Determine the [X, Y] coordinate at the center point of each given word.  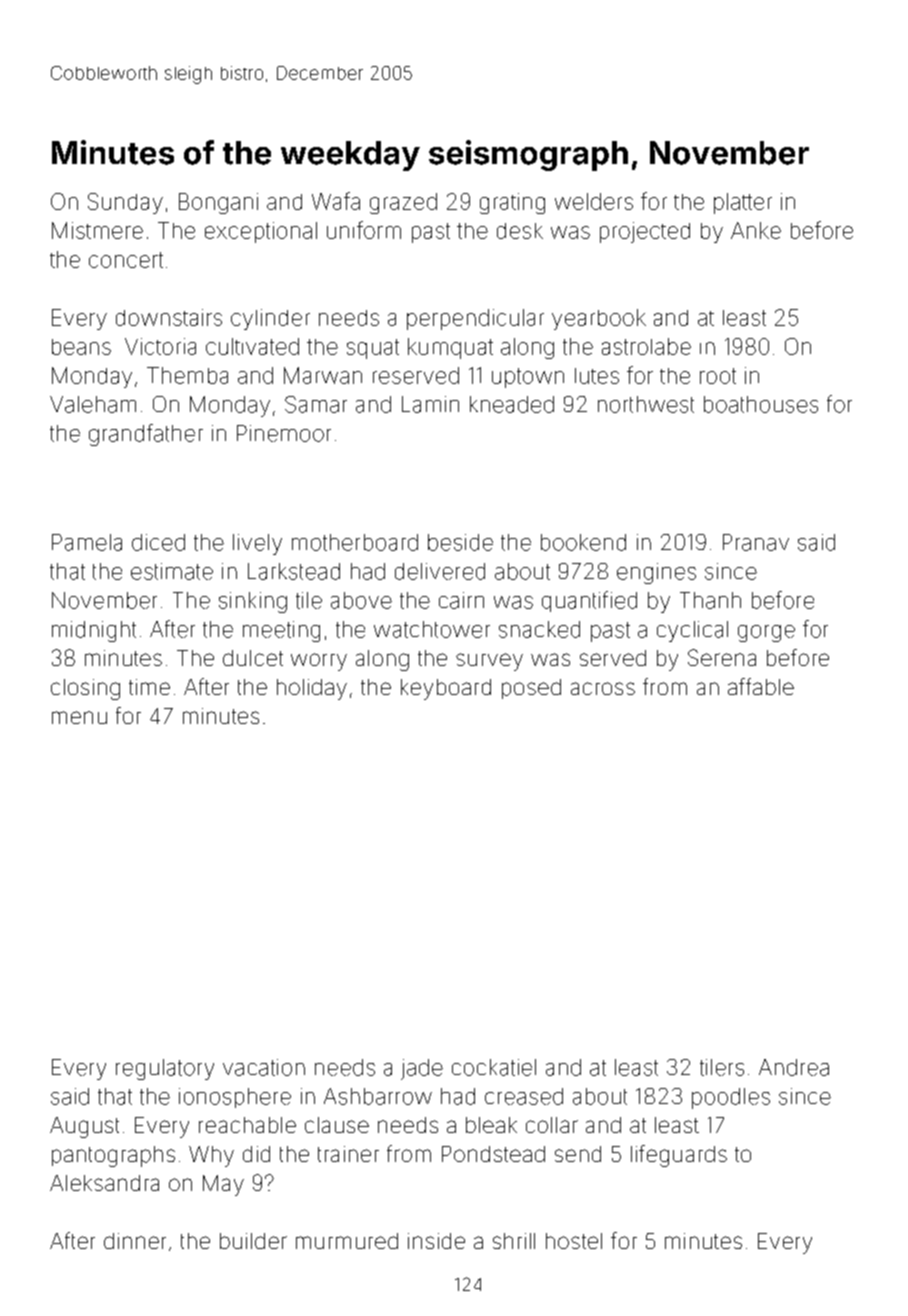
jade [422, 1069]
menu [79, 717]
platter [743, 203]
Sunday [125, 203]
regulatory [165, 1069]
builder [253, 1241]
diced [158, 542]
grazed [403, 203]
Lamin [430, 404]
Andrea [794, 1067]
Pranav [756, 542]
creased [524, 1096]
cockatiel [494, 1067]
